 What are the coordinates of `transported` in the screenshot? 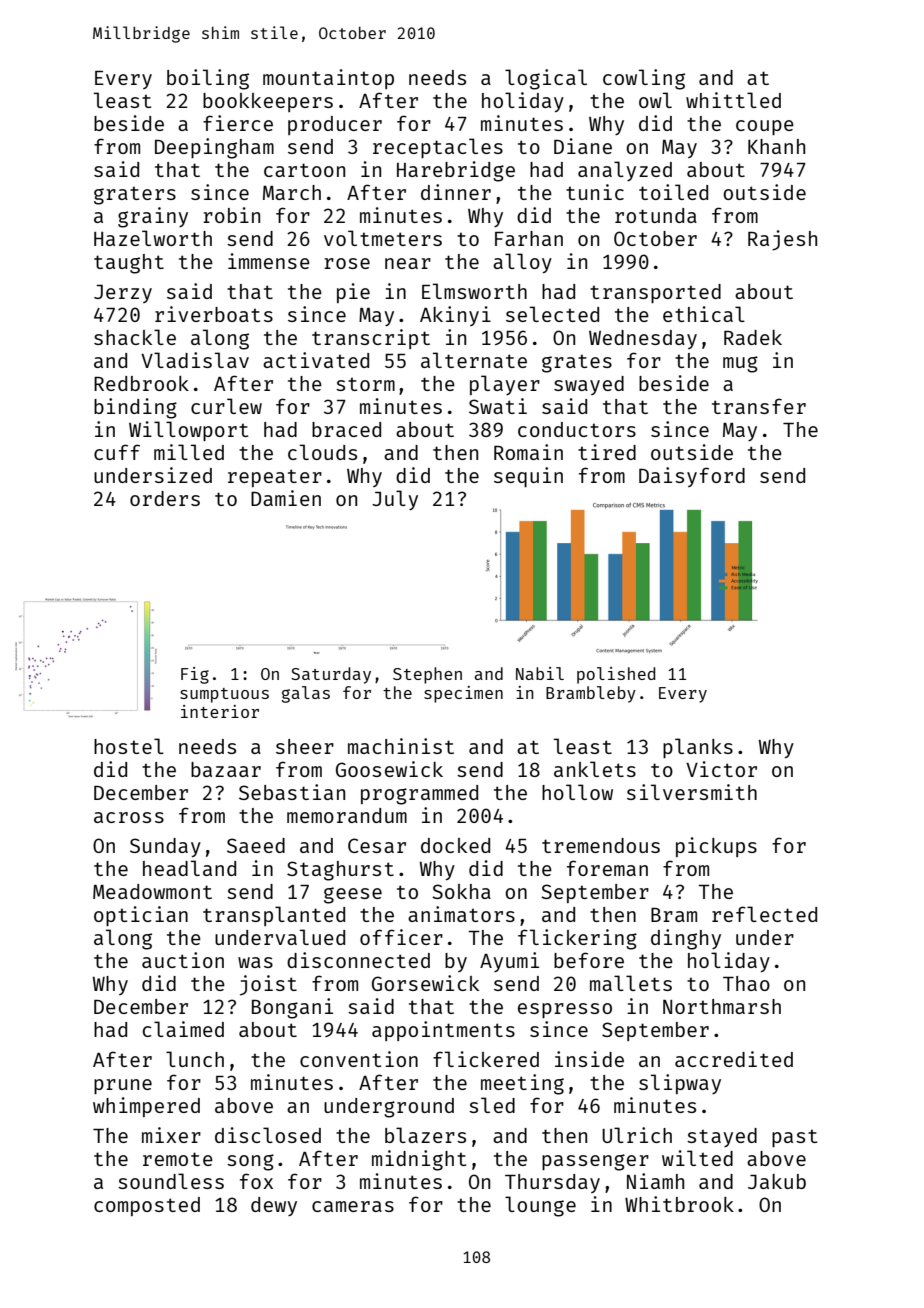 It's located at (655, 293).
